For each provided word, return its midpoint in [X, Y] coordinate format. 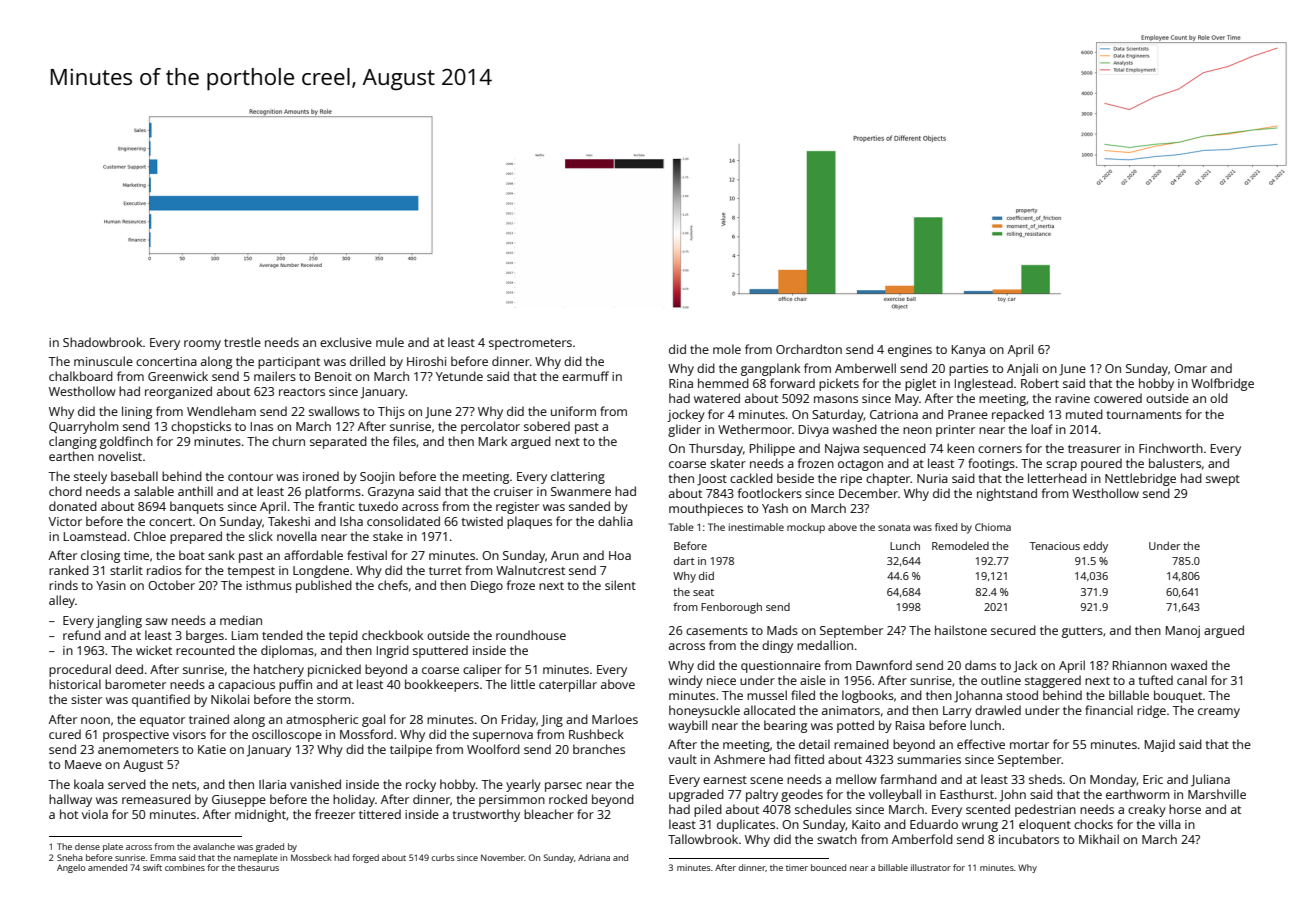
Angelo [71, 868]
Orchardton [809, 349]
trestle [242, 342]
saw [157, 621]
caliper [482, 670]
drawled [998, 710]
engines [910, 351]
